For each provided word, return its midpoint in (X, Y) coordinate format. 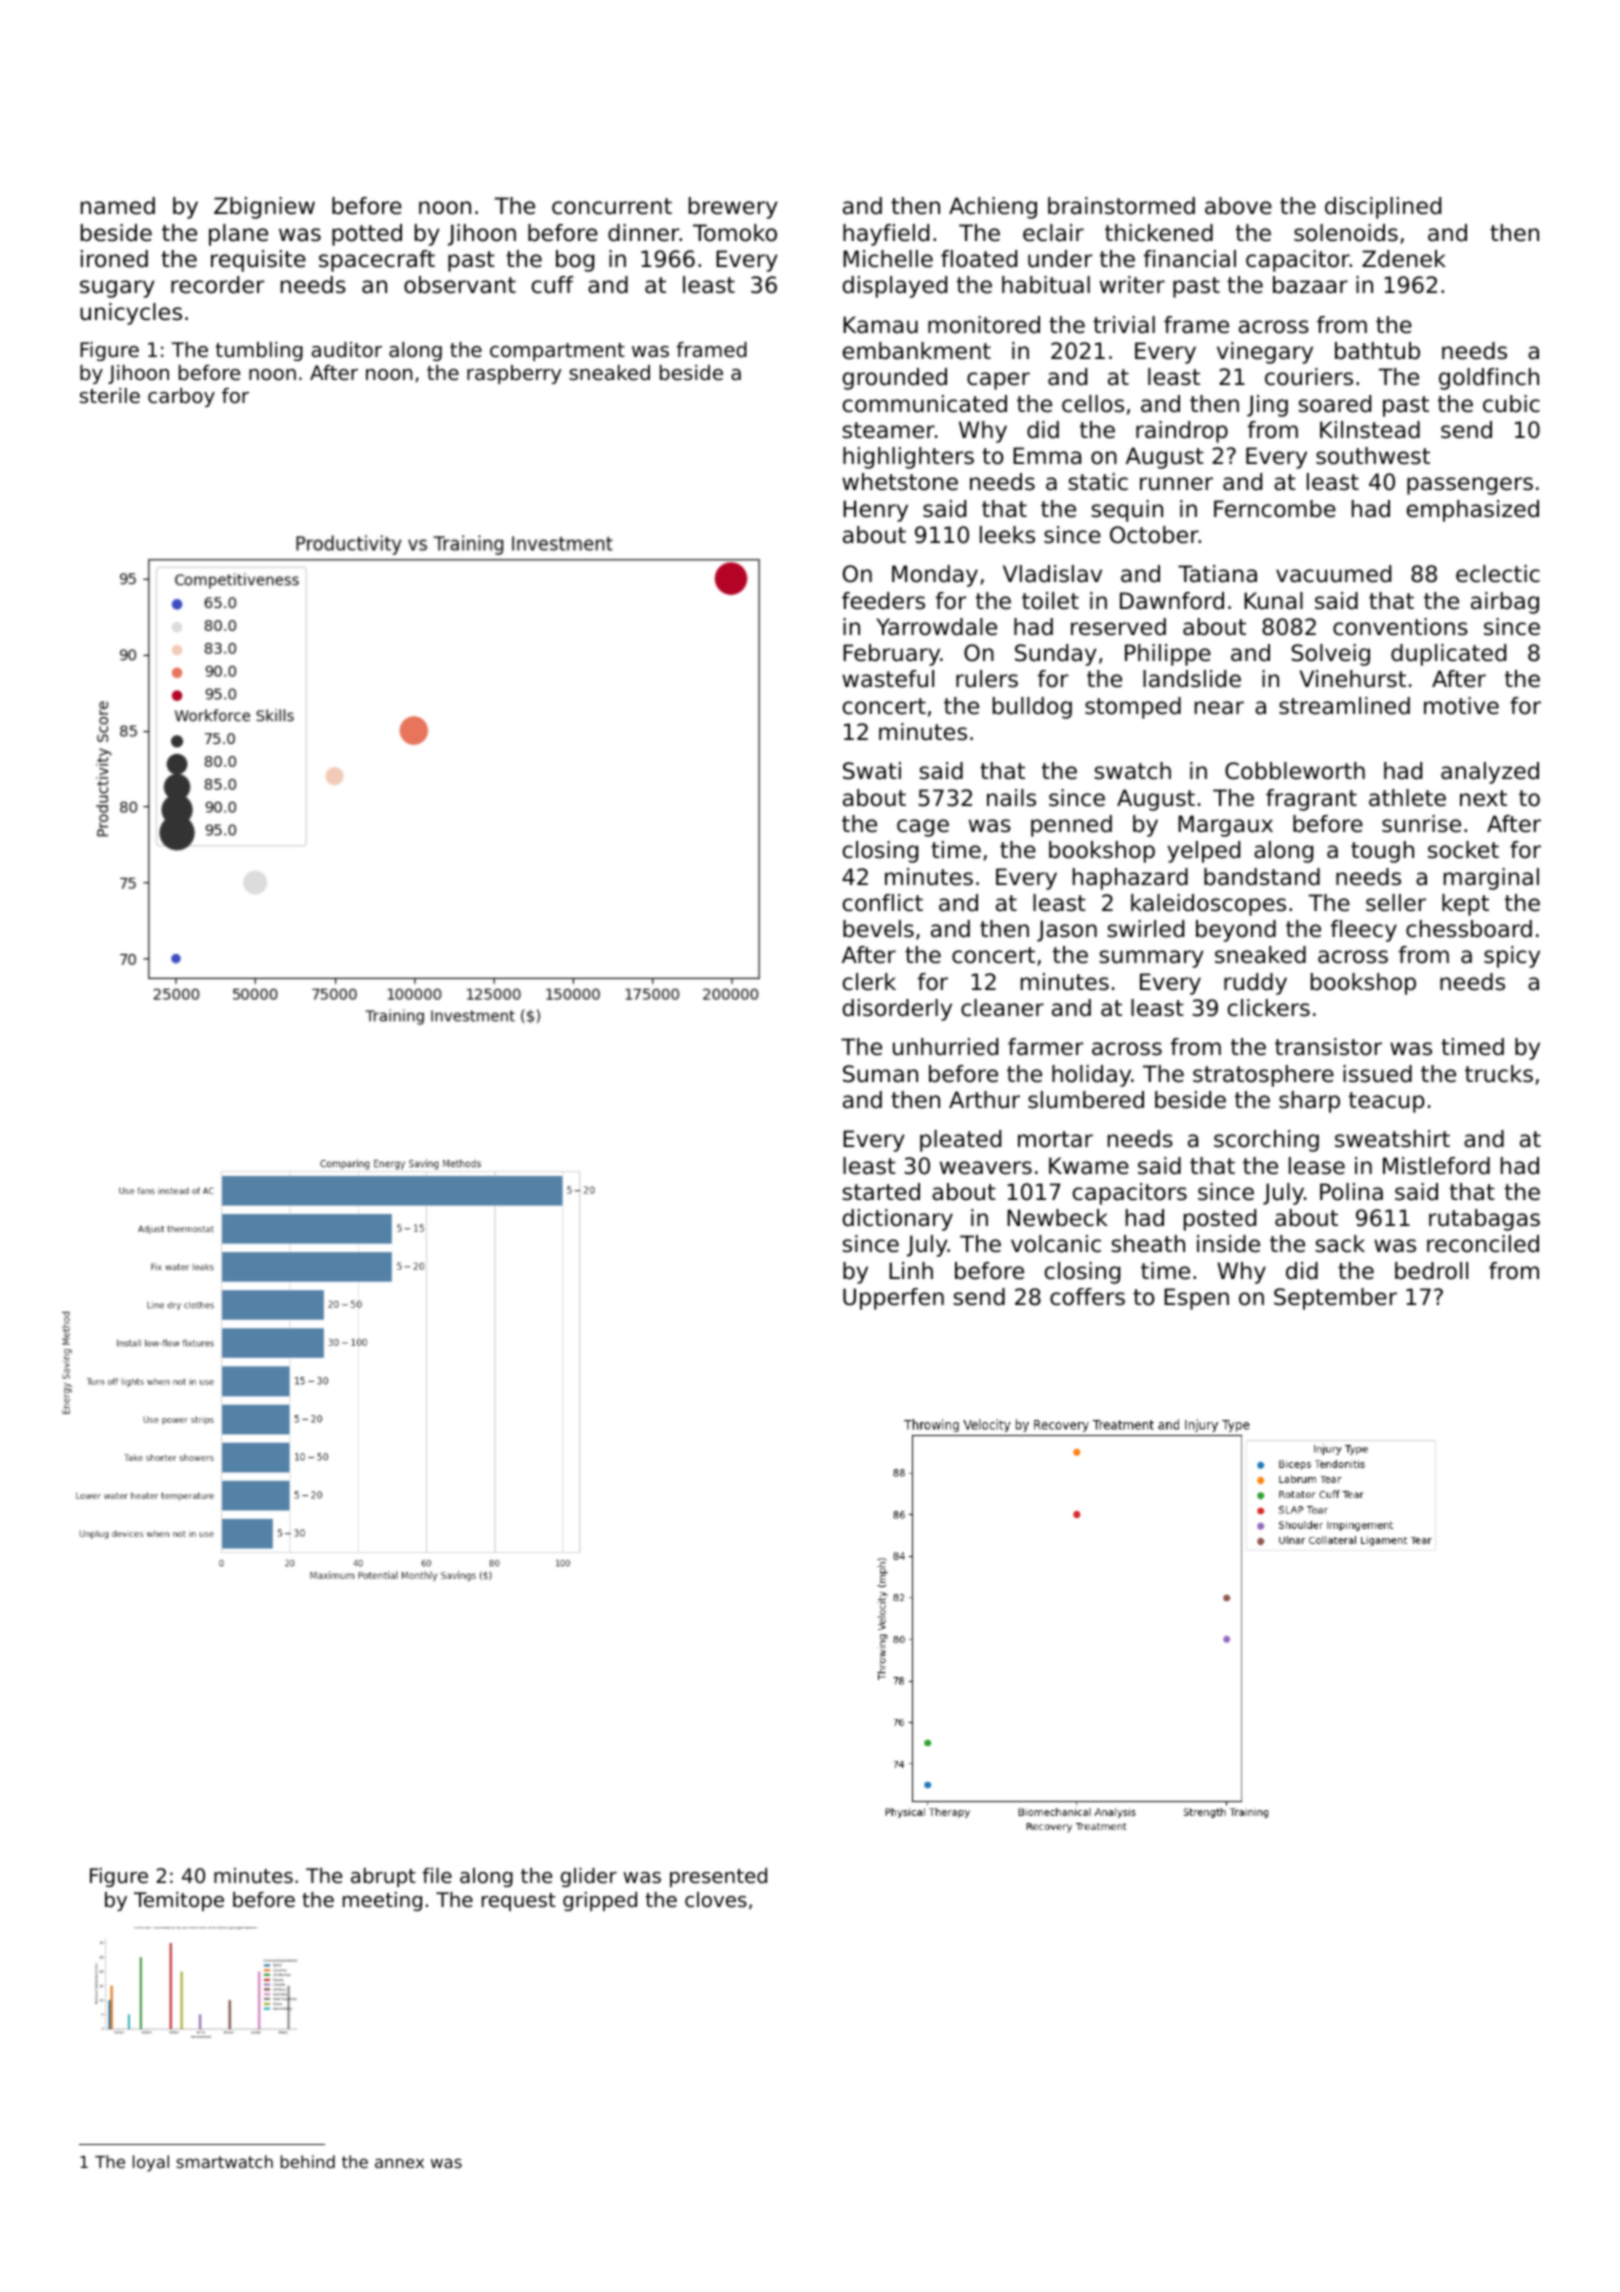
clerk (869, 982)
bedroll (1431, 1271)
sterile (110, 396)
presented (718, 1877)
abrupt (383, 1877)
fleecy (1364, 931)
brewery (733, 208)
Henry (875, 511)
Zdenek (1404, 259)
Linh (911, 1270)
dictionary (898, 1220)
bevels (878, 929)
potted (367, 235)
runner (1176, 484)
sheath (1148, 1244)
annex (399, 2163)
